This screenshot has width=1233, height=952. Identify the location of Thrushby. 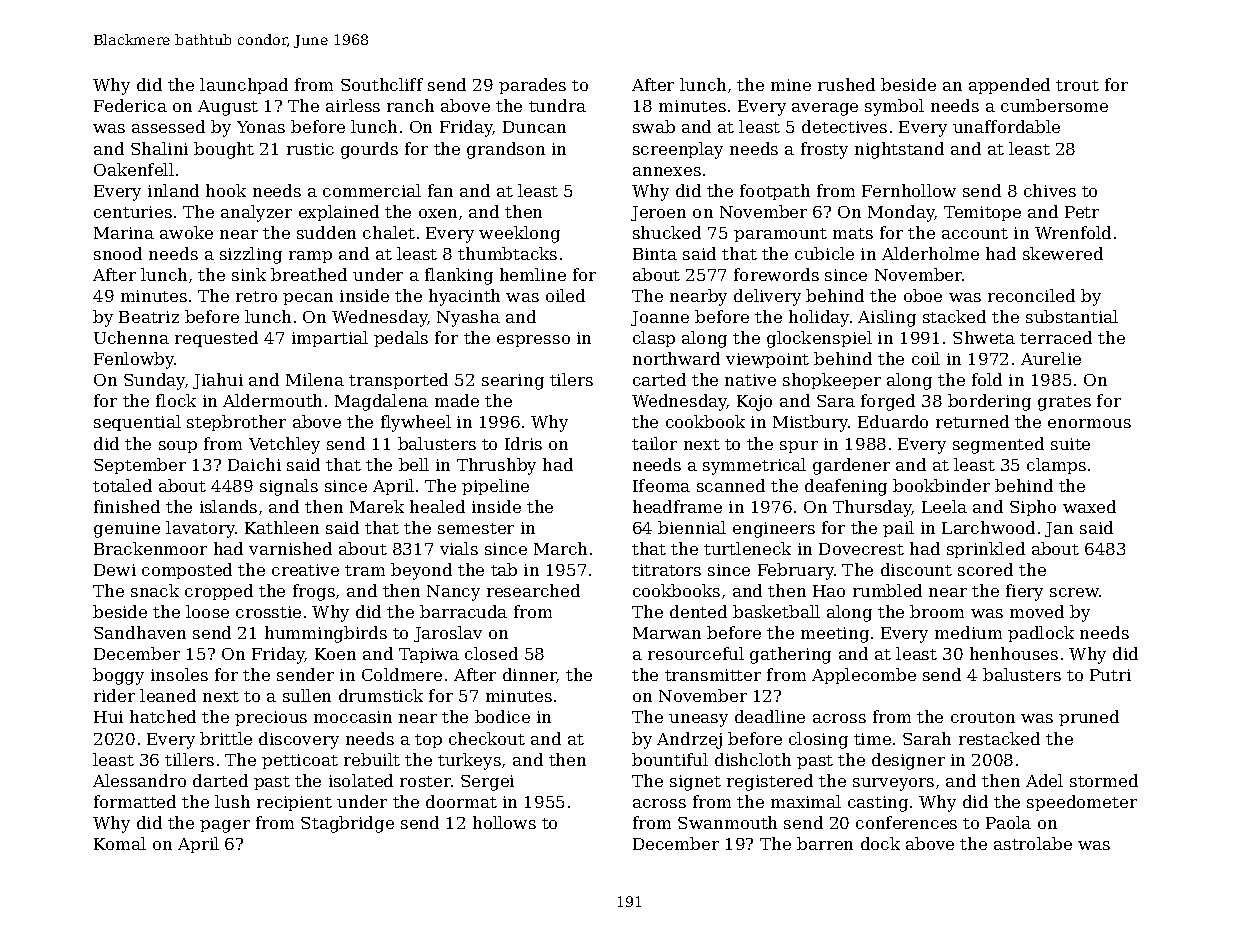
(496, 466).
